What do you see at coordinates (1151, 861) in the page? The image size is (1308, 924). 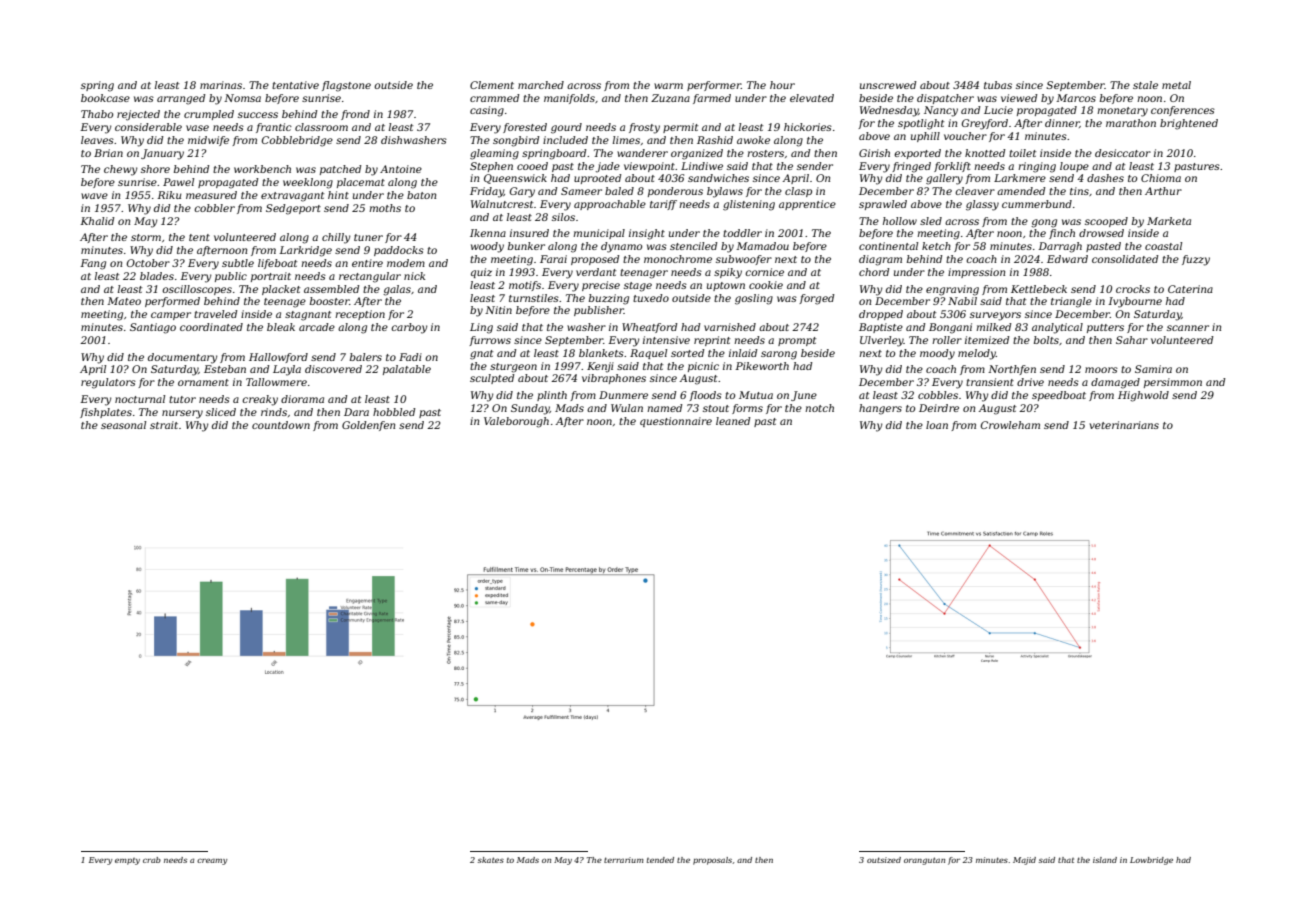 I see `Lowbridge` at bounding box center [1151, 861].
